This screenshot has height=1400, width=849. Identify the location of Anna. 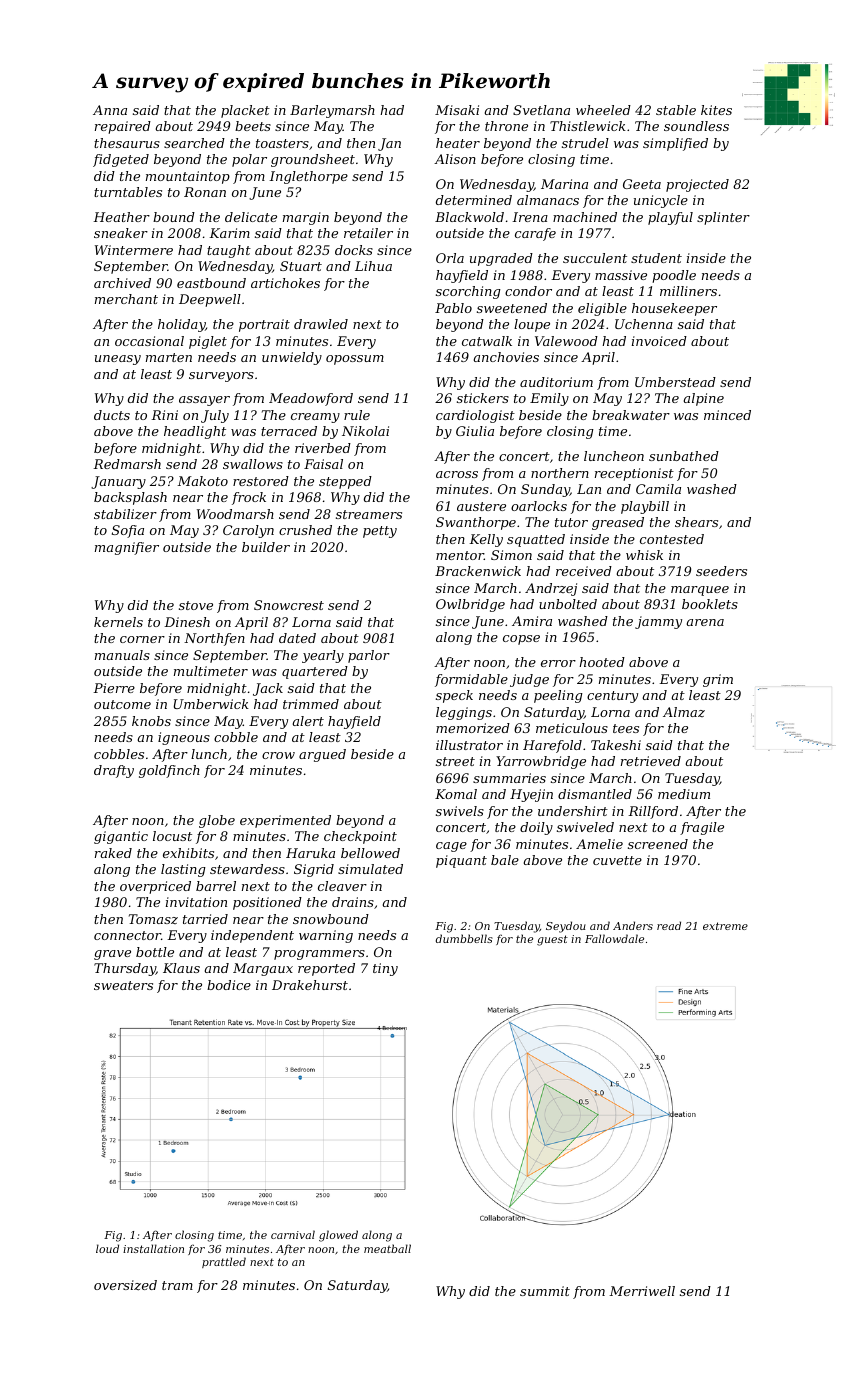
(110, 110).
